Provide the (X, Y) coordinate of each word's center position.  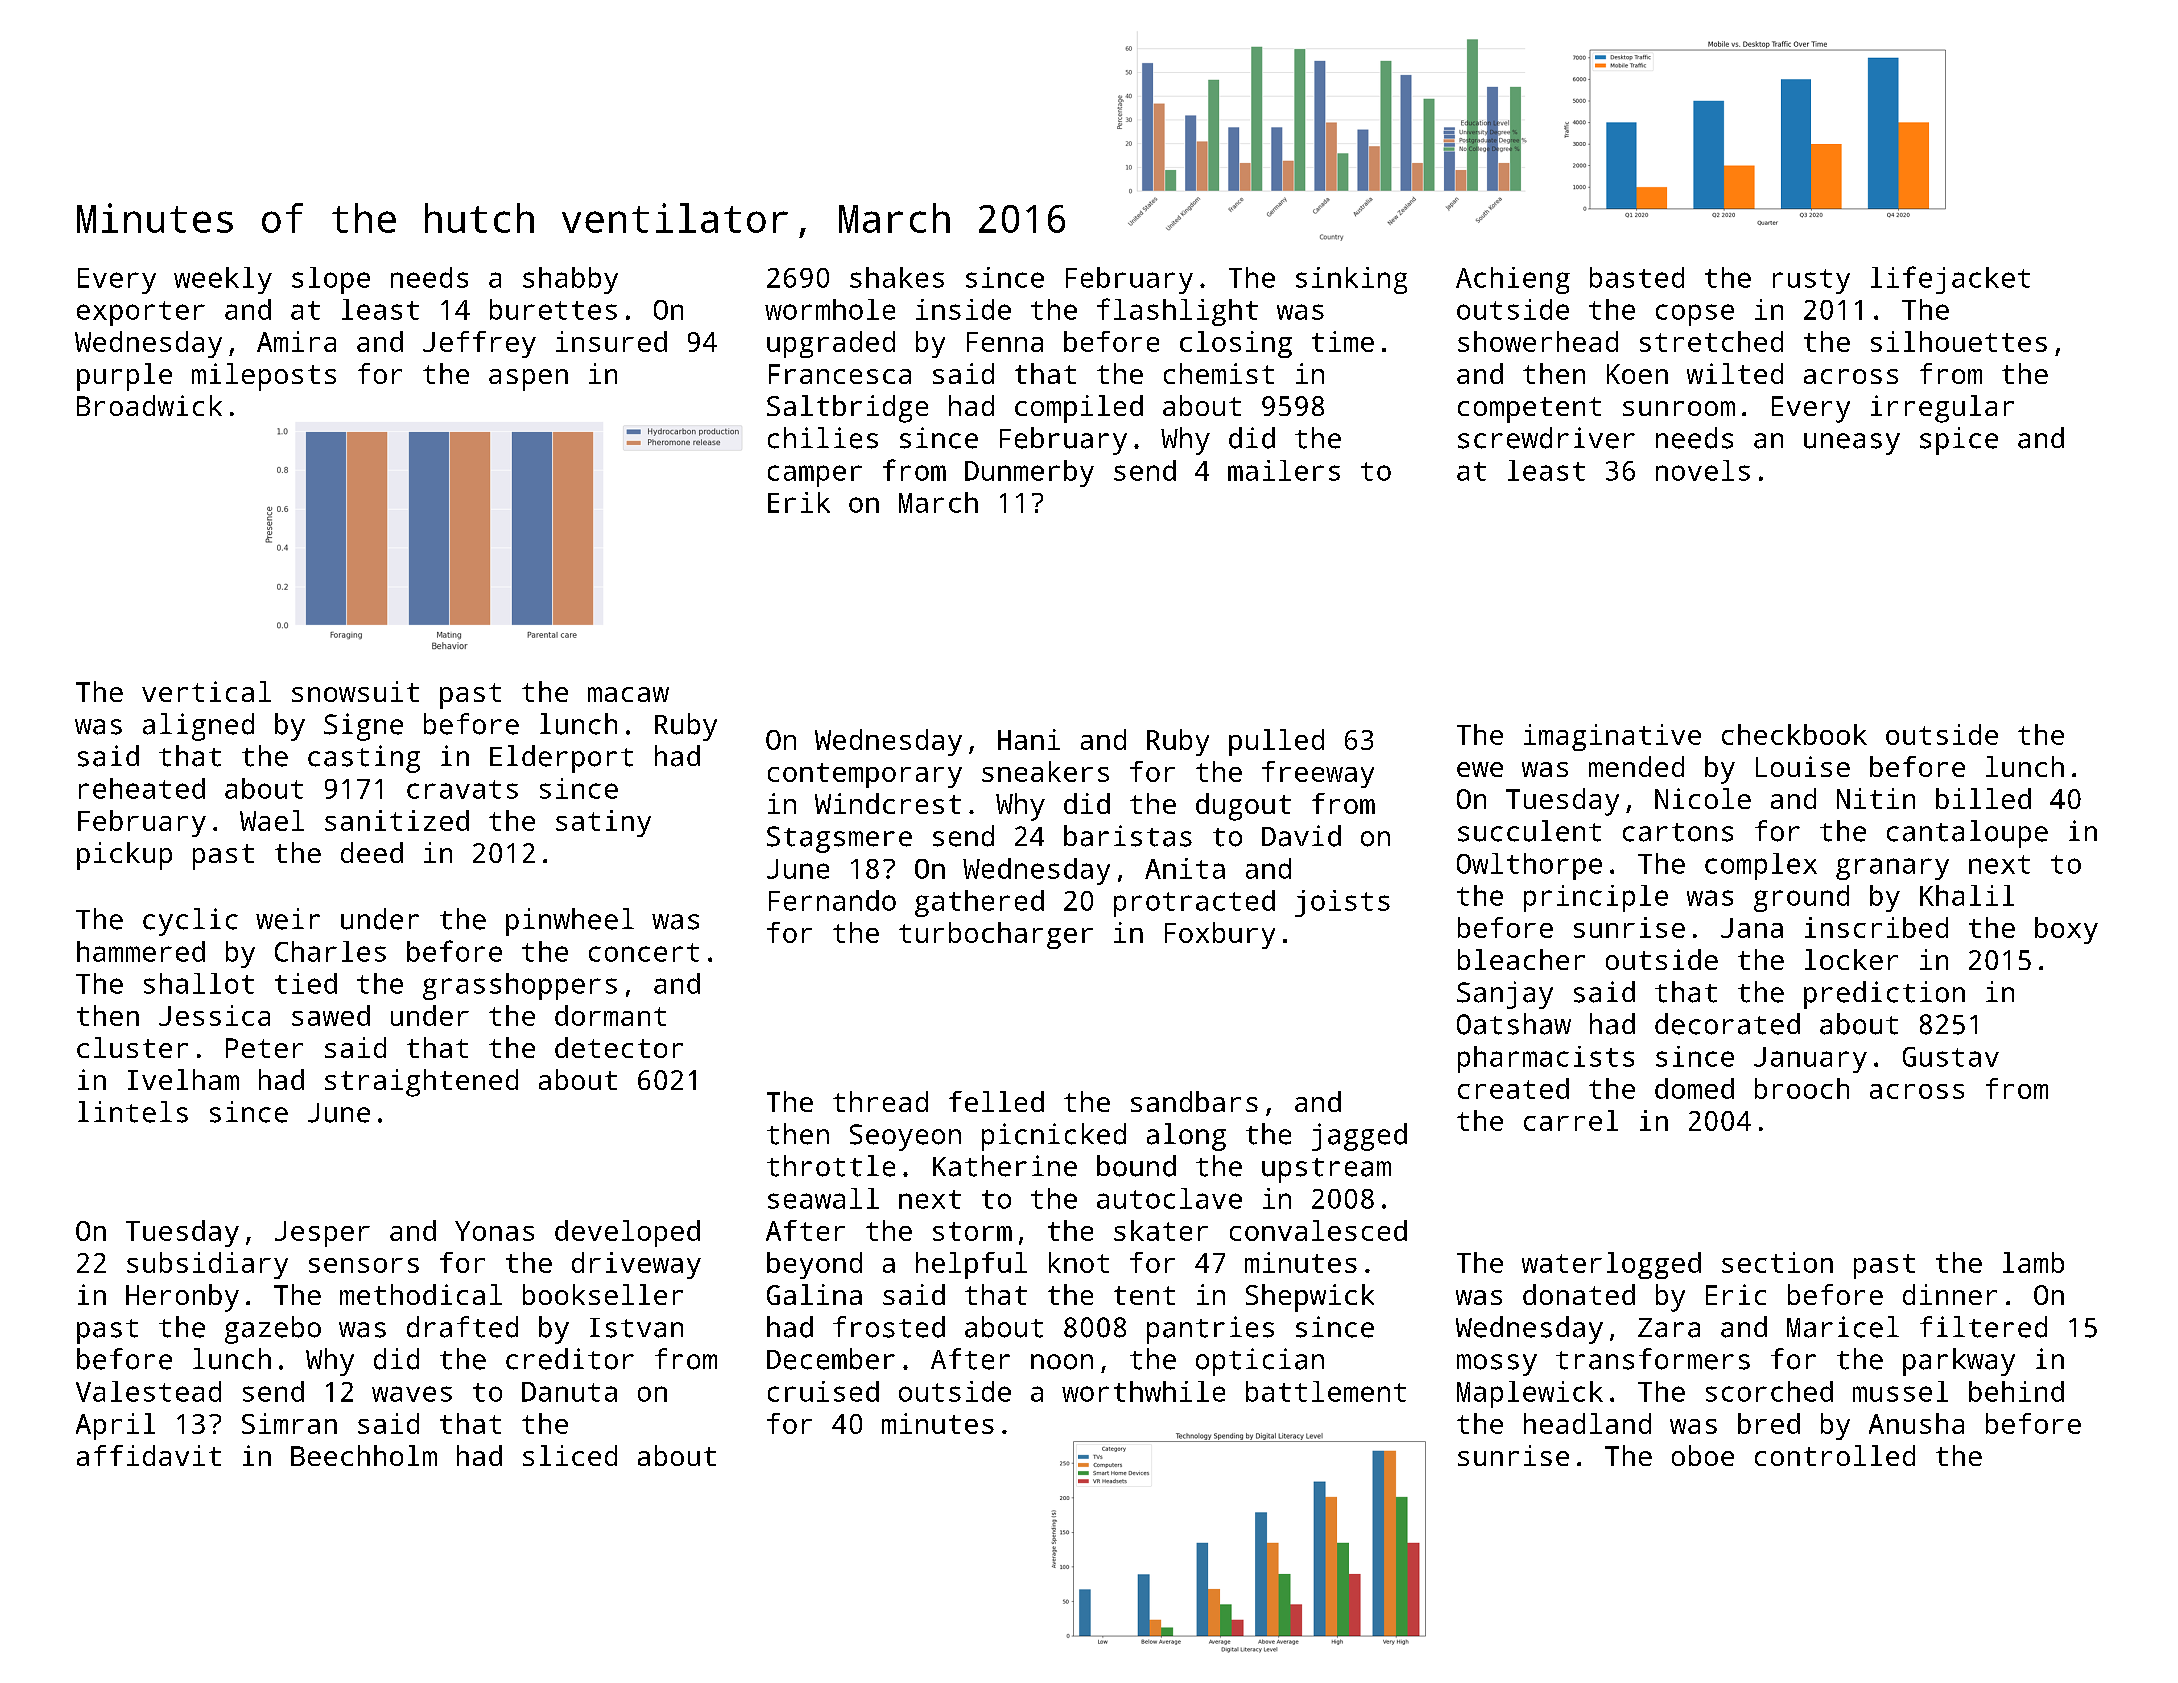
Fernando (832, 900)
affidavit (149, 1455)
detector (619, 1047)
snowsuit (355, 691)
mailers (1284, 470)
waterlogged (1611, 1265)
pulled (1276, 742)
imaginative (1612, 737)
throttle (831, 1166)
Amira (296, 341)
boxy (2066, 930)
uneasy (1852, 444)
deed (372, 852)
